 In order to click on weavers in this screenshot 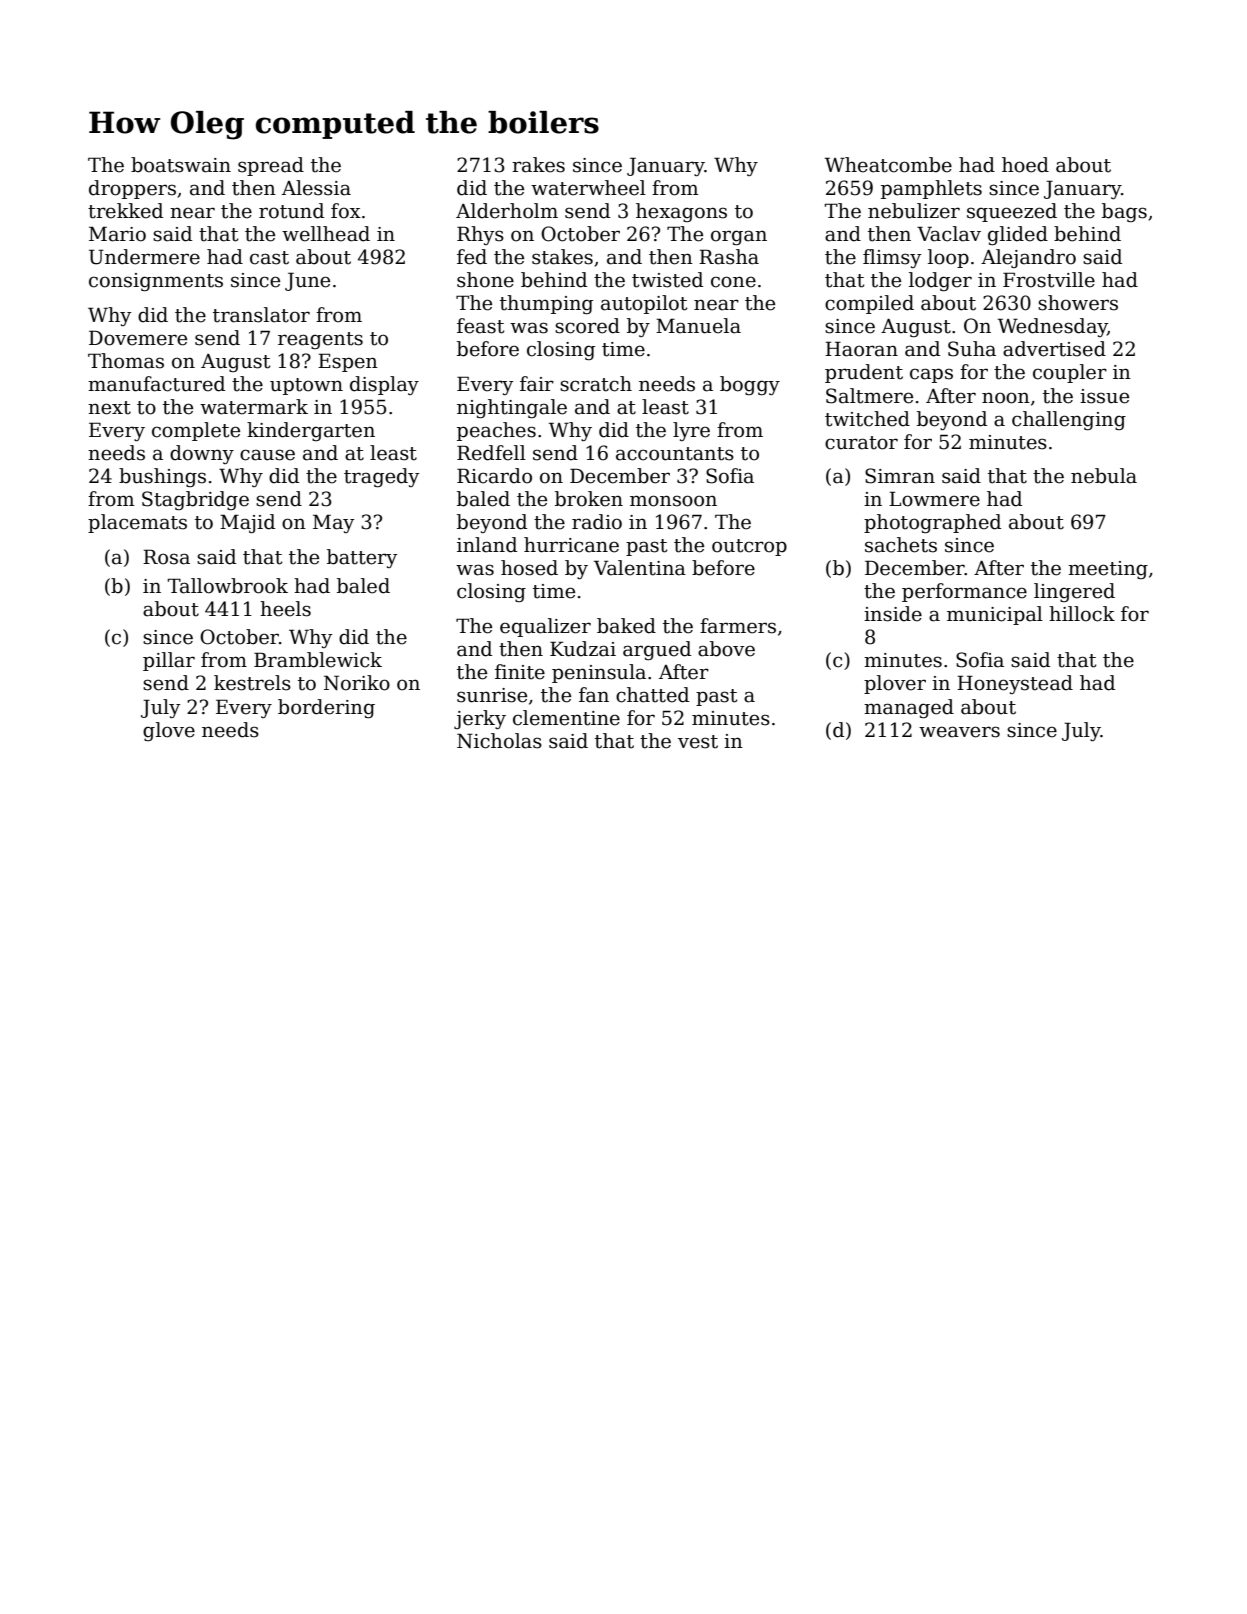, I will do `click(959, 732)`.
